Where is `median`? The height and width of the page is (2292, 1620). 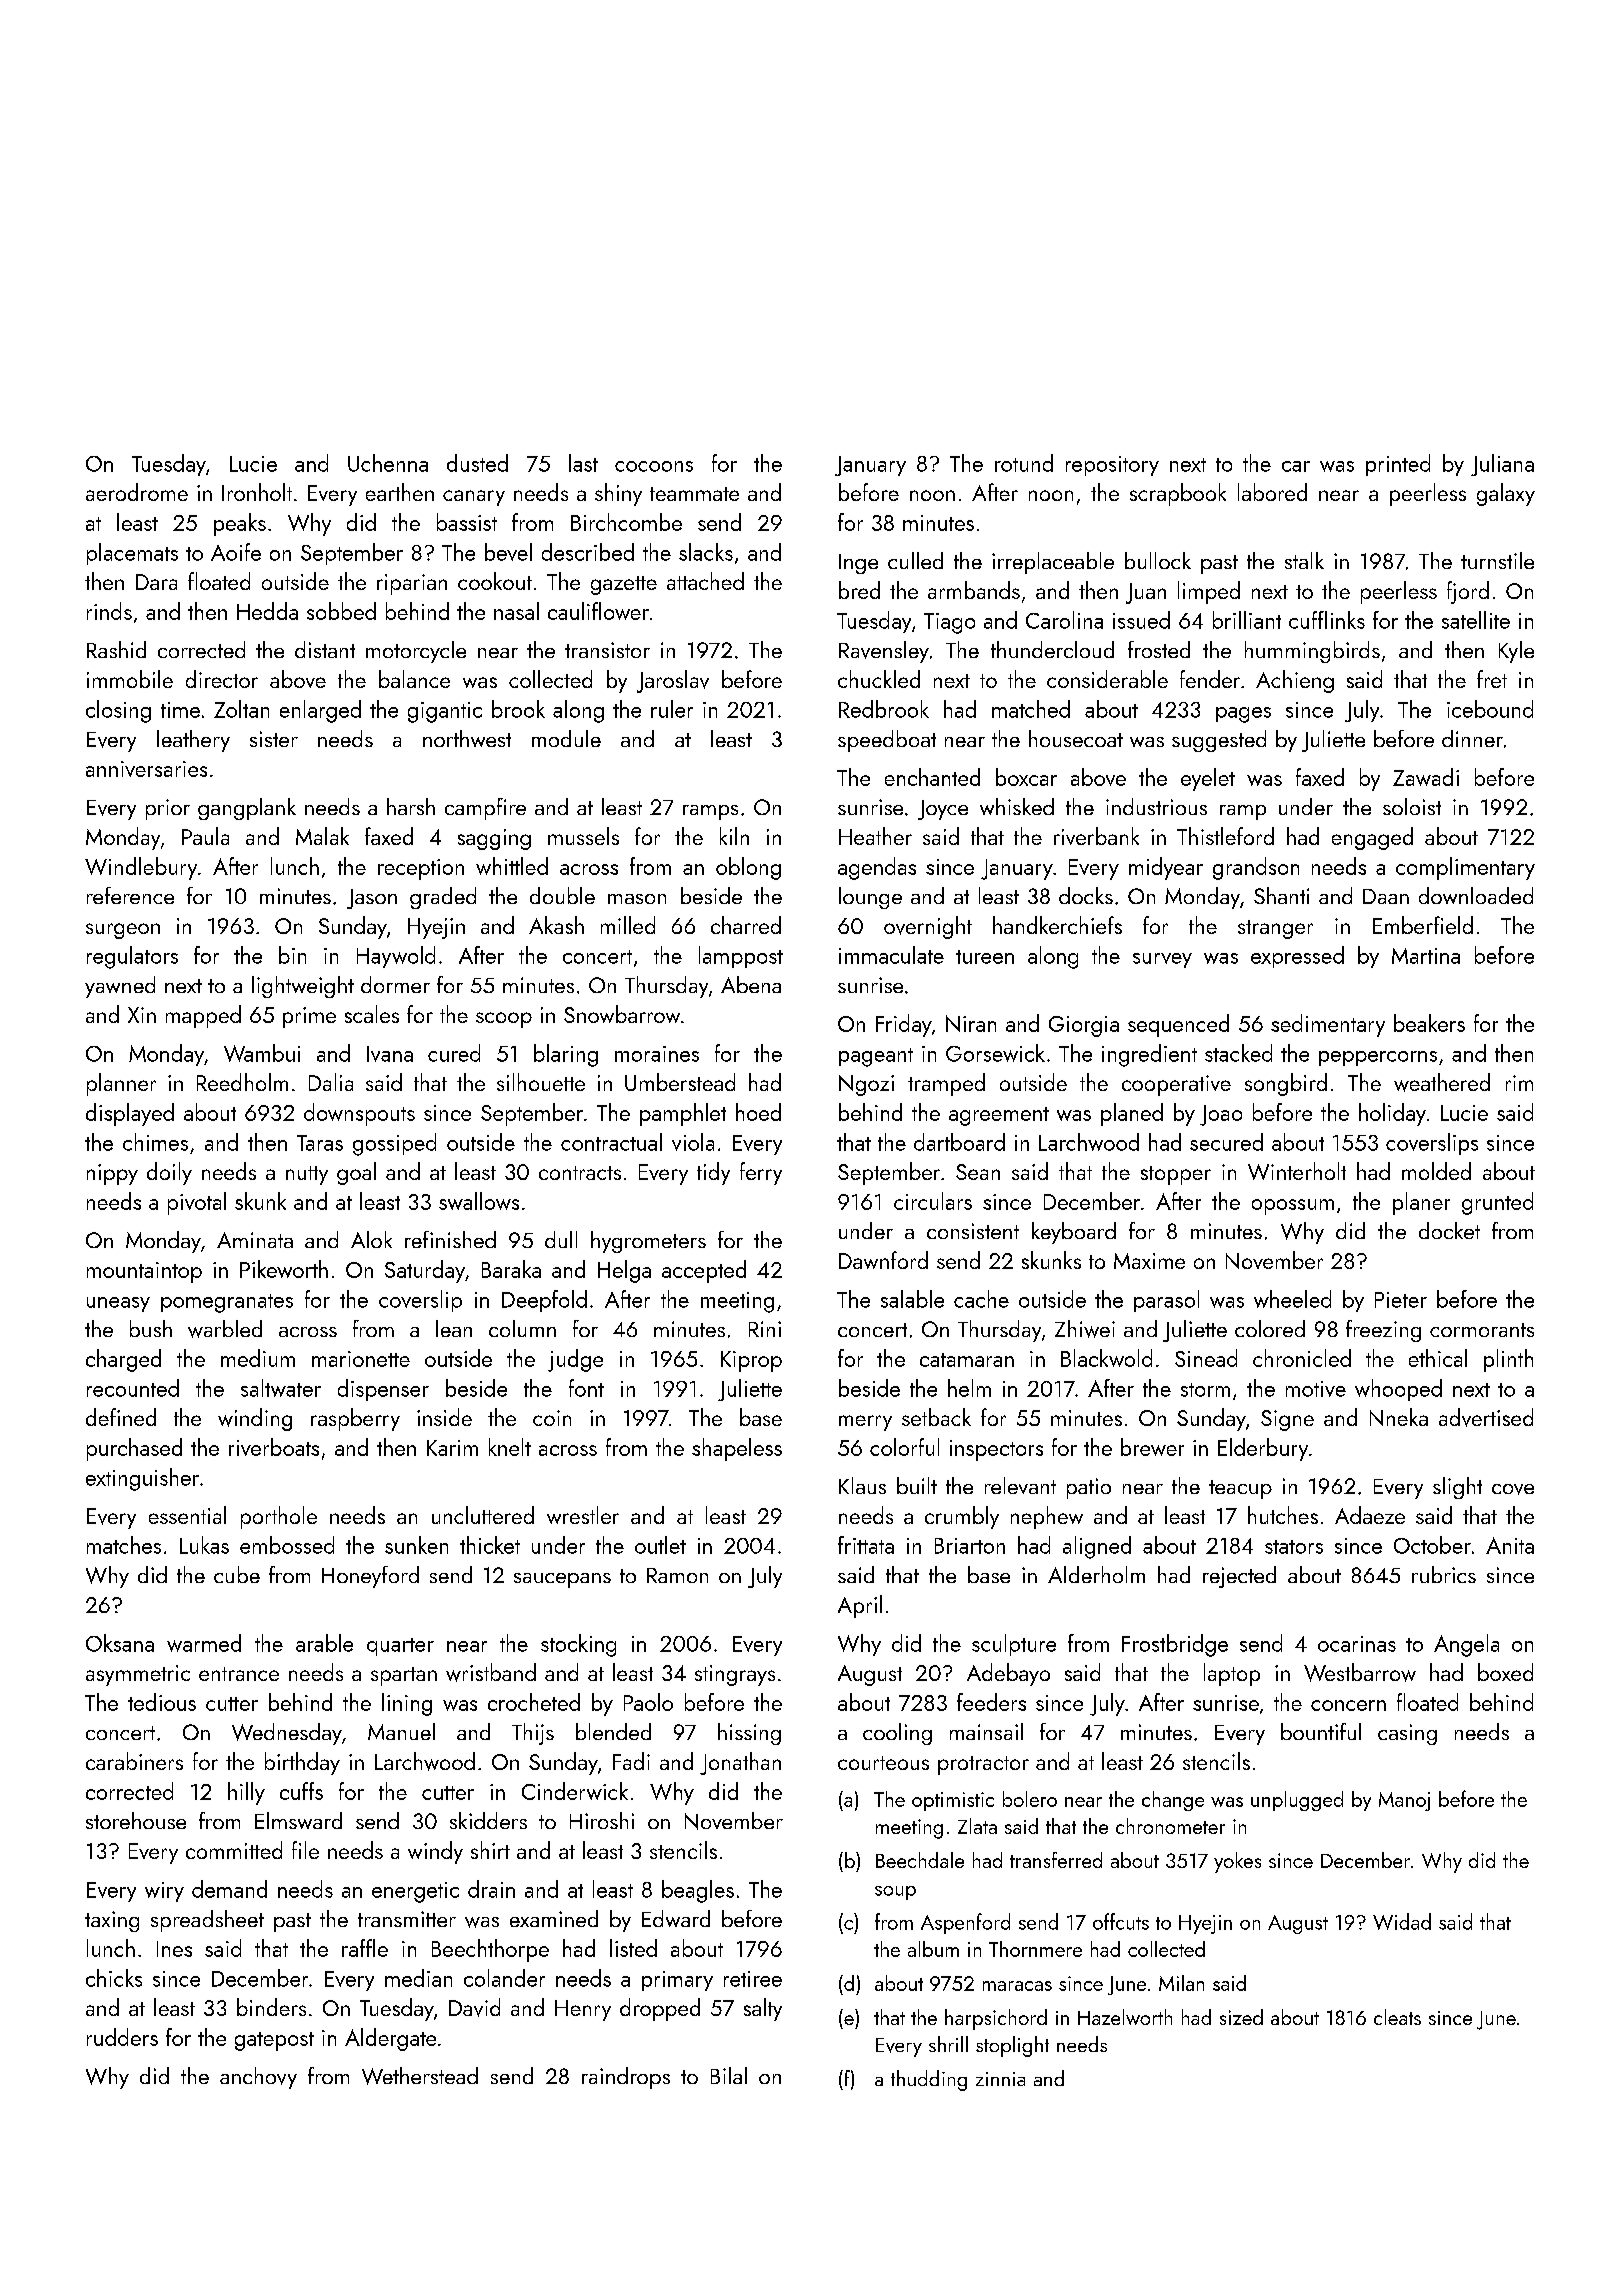 median is located at coordinates (418, 1978).
